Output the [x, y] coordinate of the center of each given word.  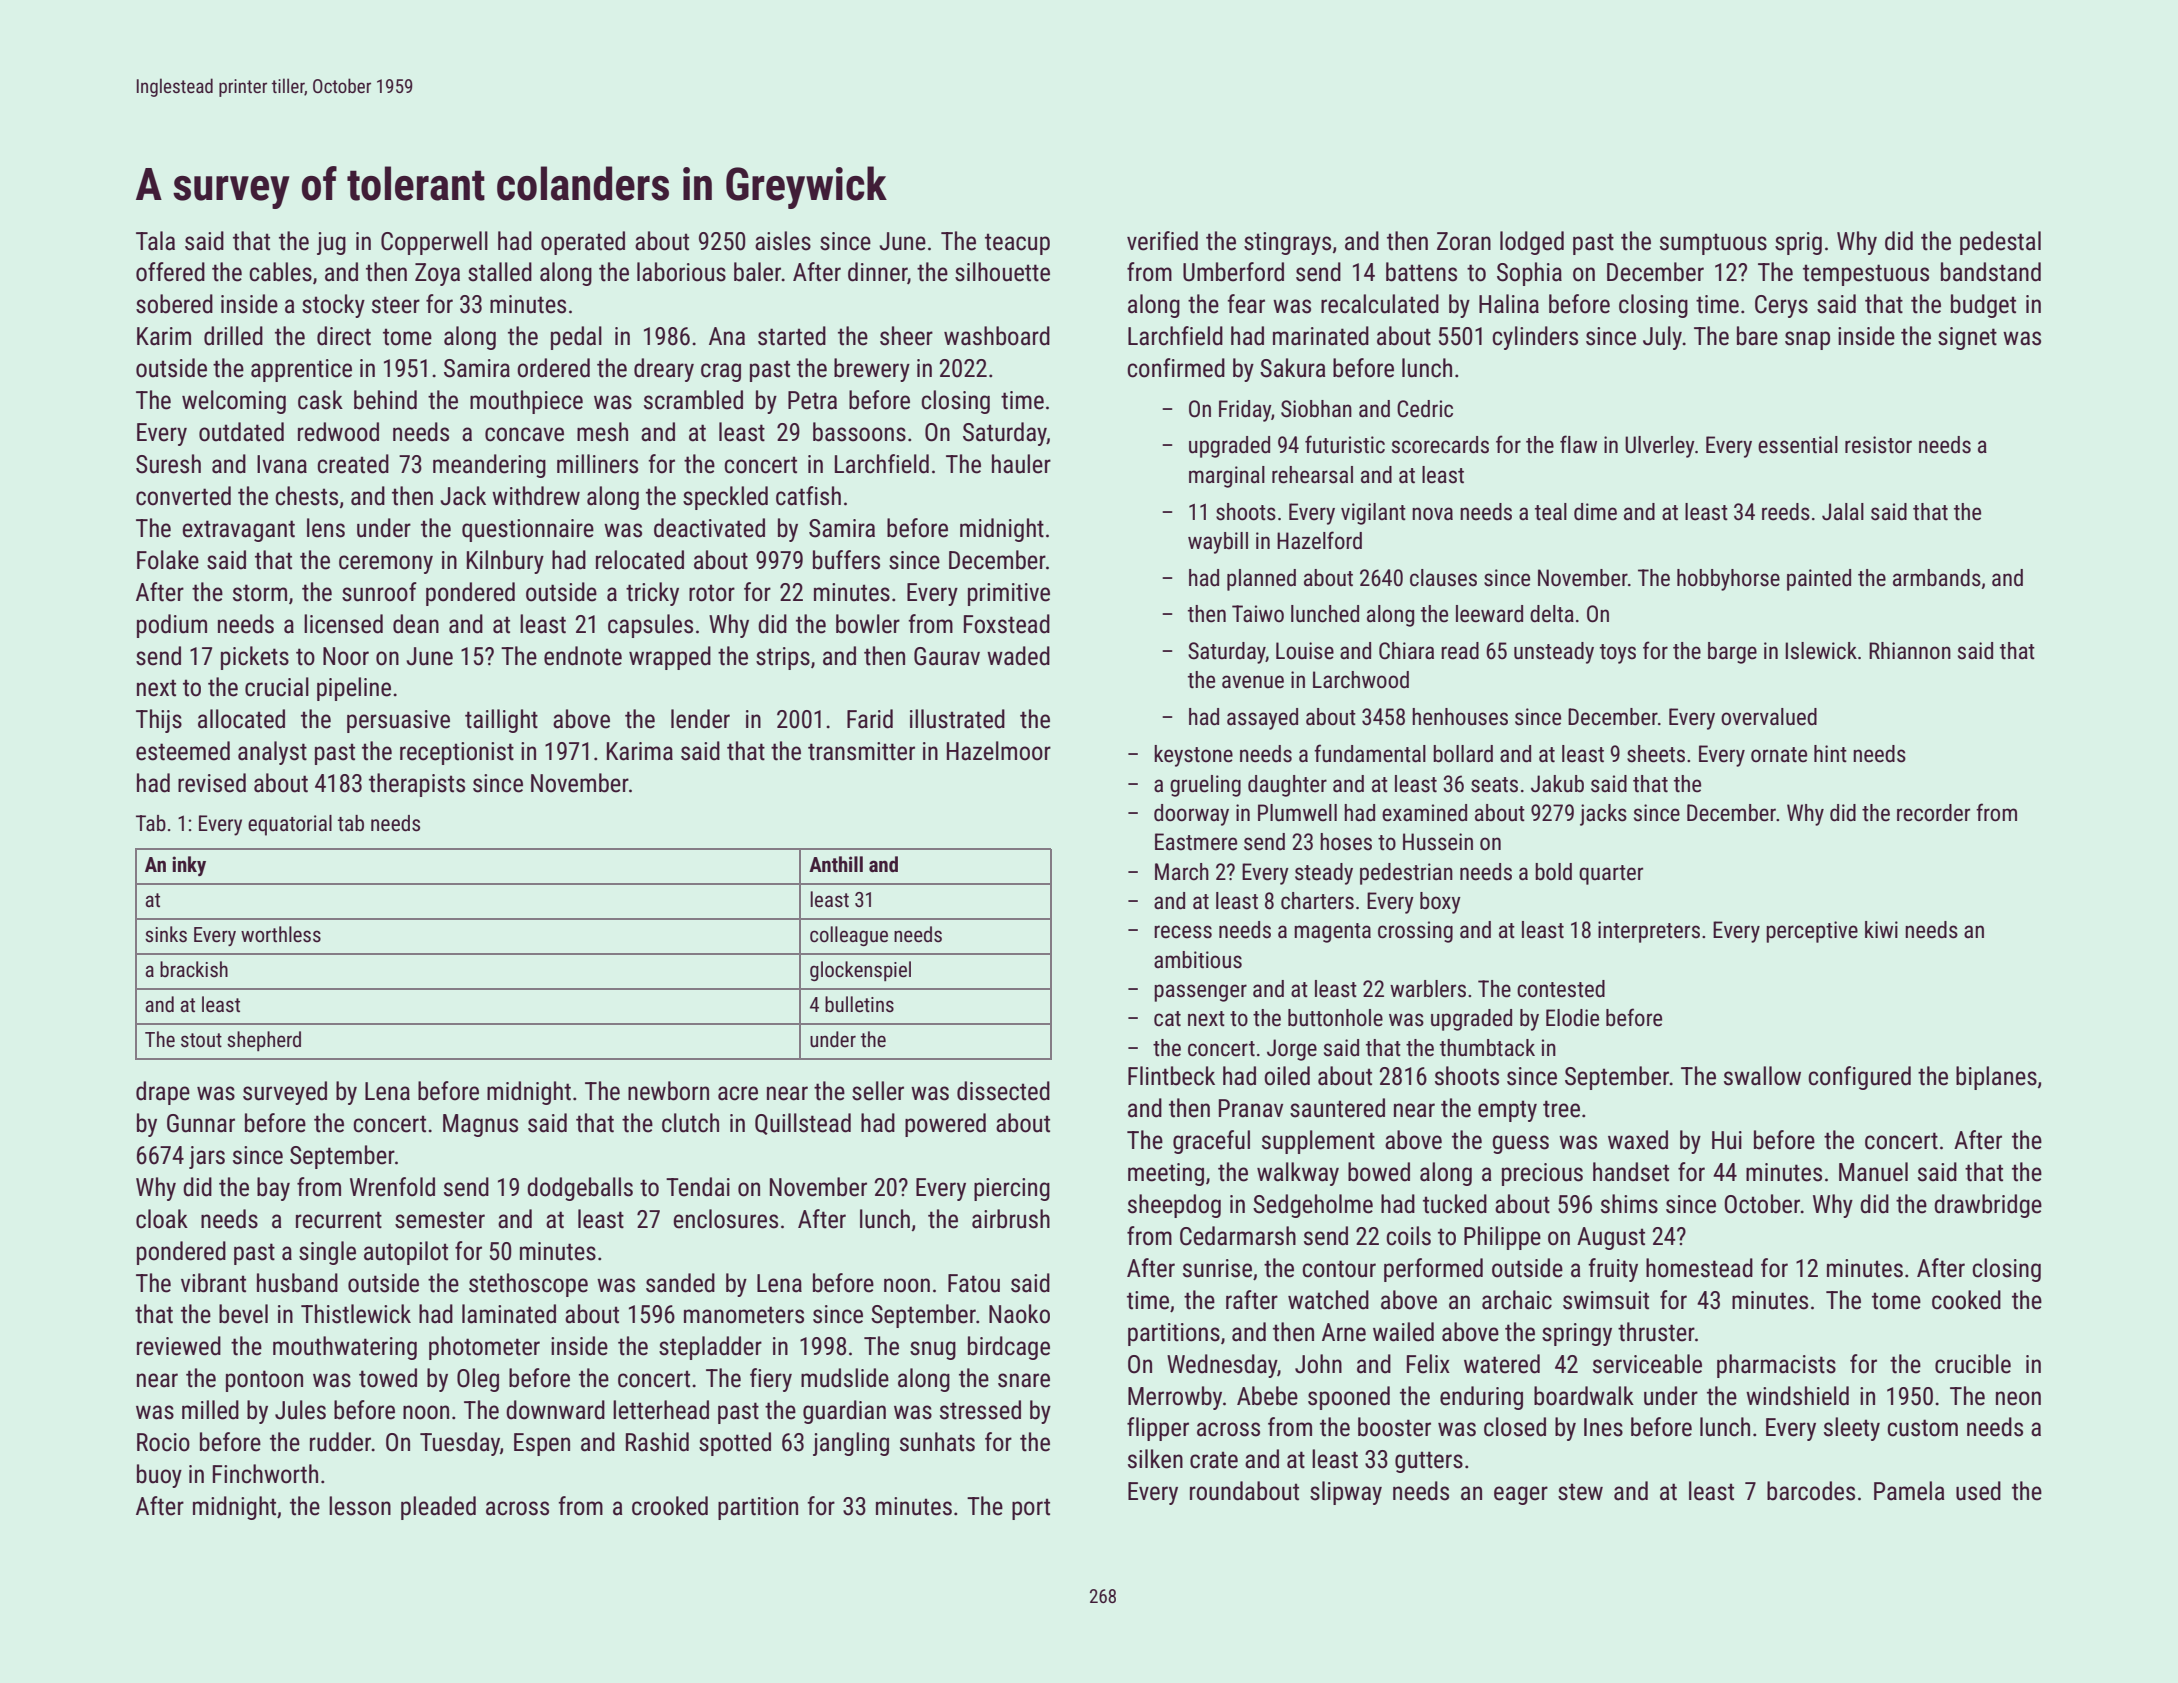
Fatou [974, 1283]
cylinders [1535, 338]
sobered [174, 304]
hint [1830, 753]
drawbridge [1988, 1206]
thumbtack [1487, 1048]
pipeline [354, 689]
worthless [281, 934]
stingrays [1287, 243]
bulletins [859, 1004]
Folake [168, 560]
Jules [300, 1410]
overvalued [1769, 717]
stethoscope [528, 1285]
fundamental [1370, 753]
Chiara [1406, 651]
